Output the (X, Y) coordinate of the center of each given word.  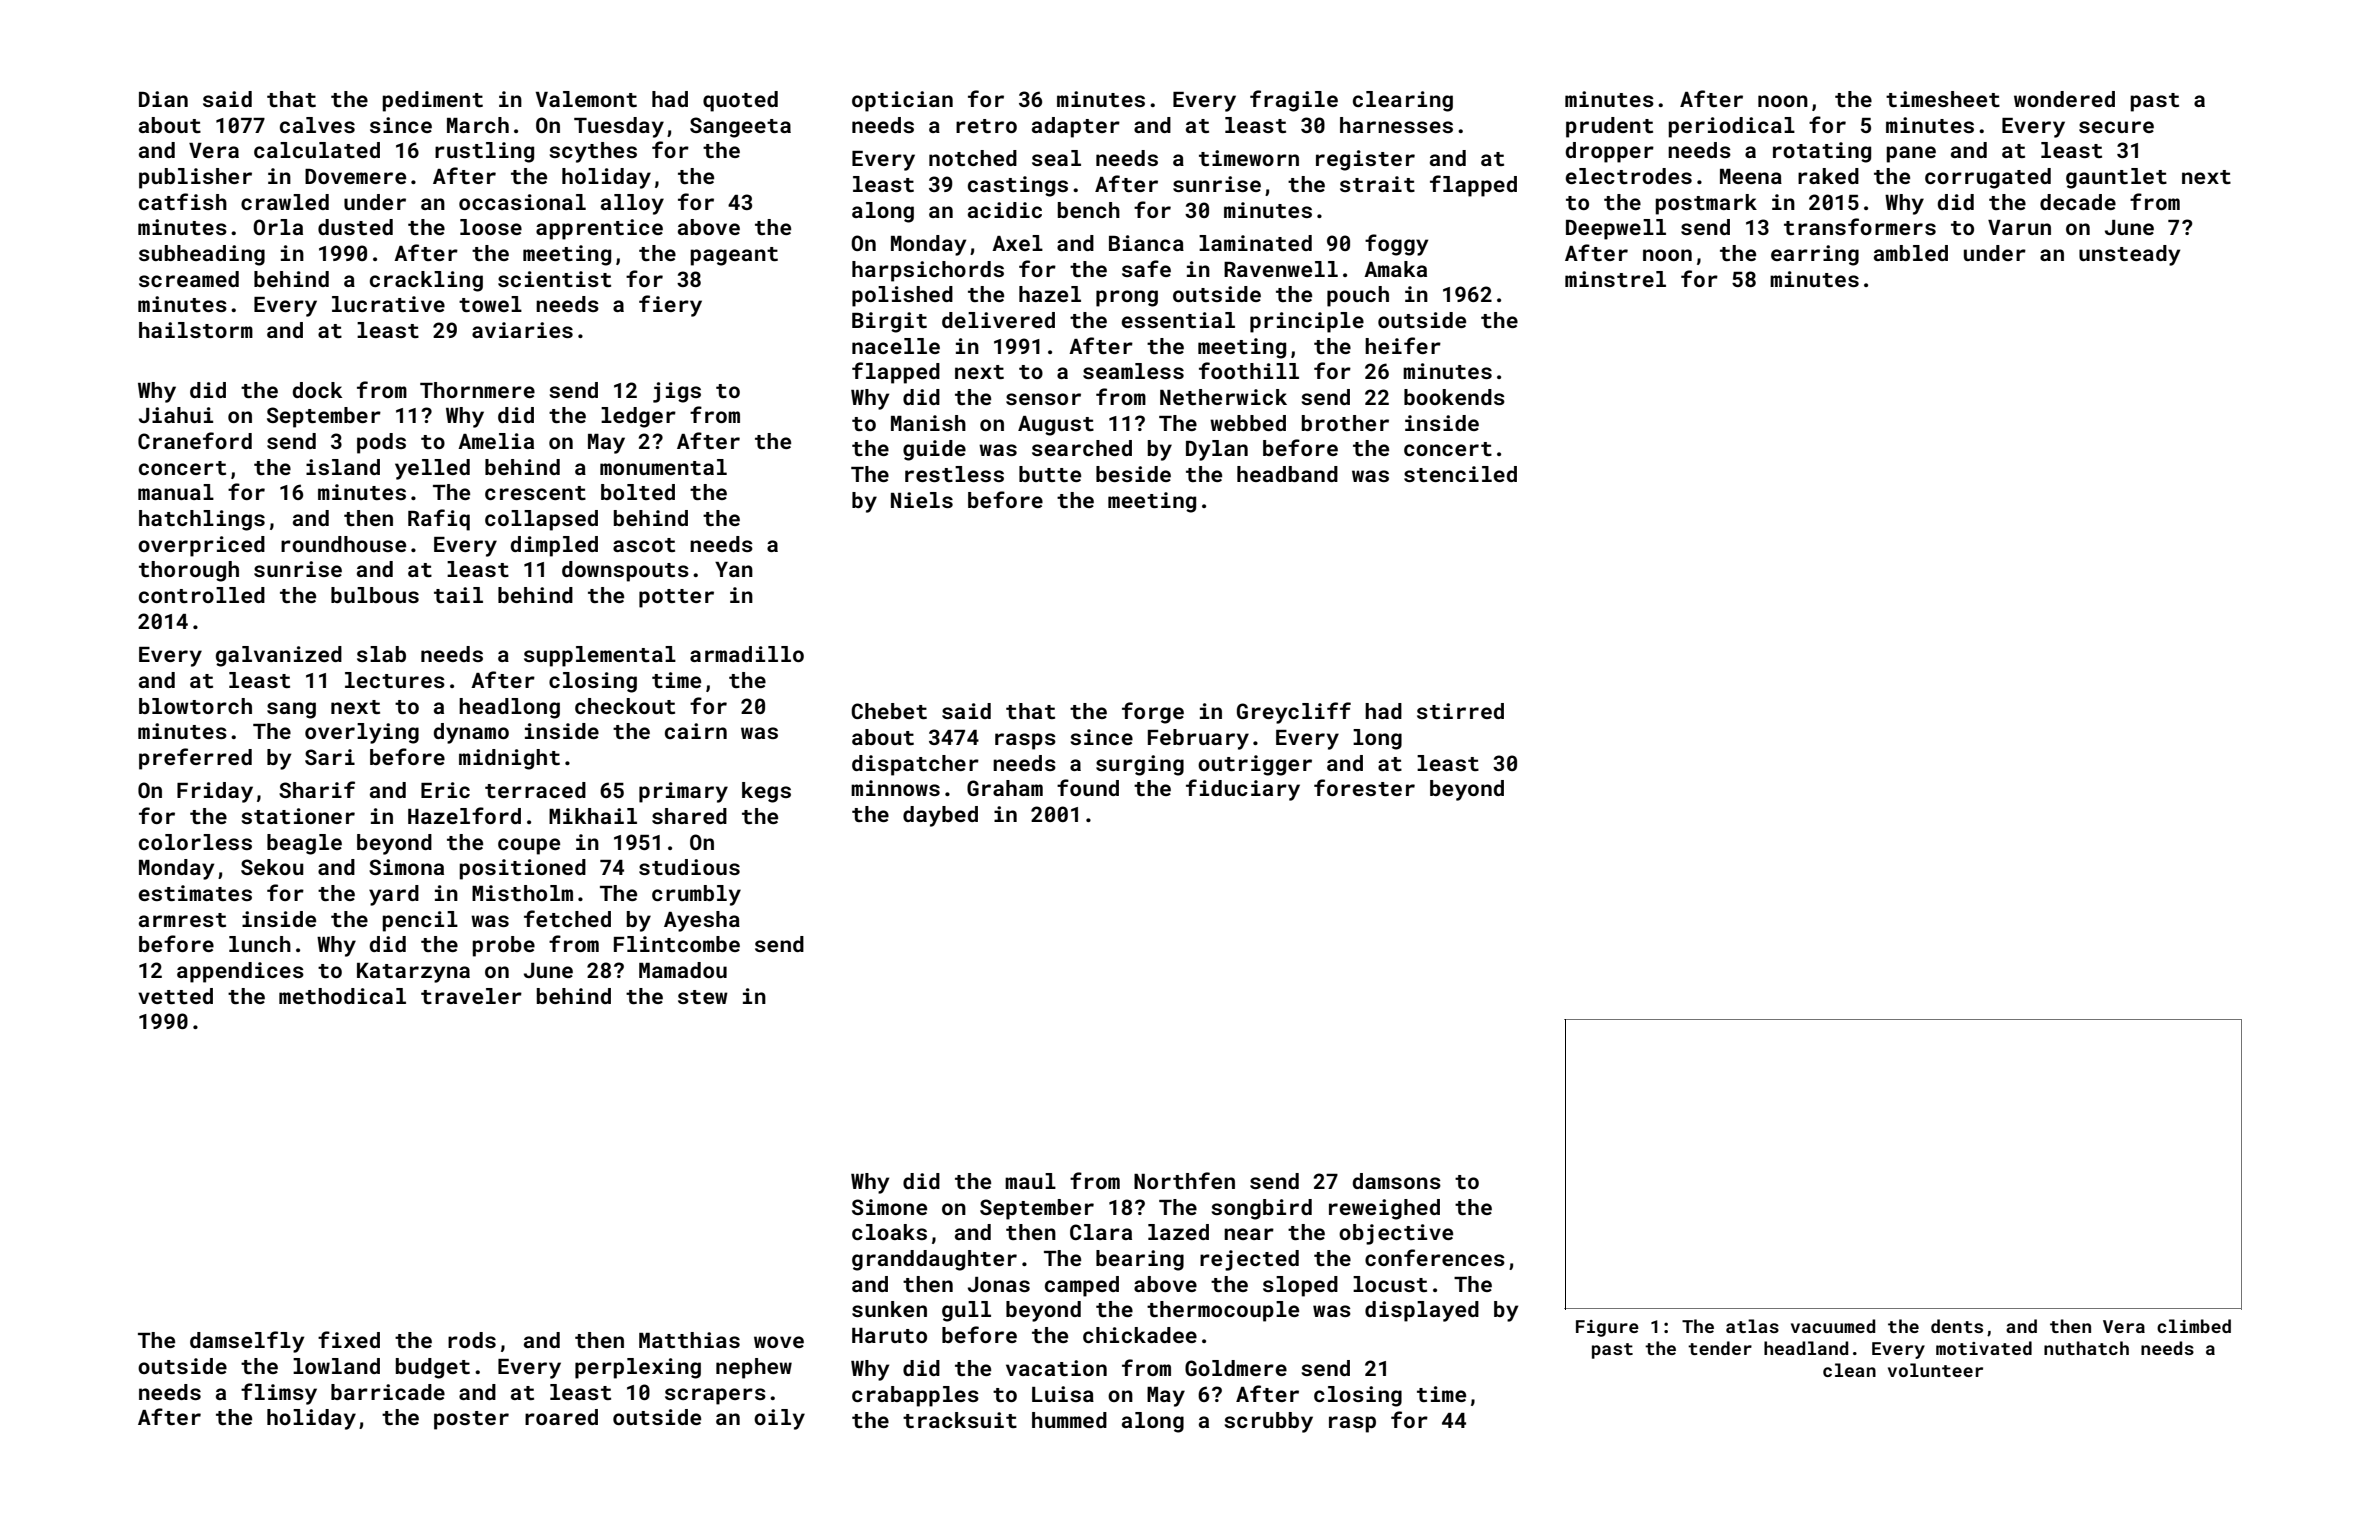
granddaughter (934, 1260)
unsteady (2129, 255)
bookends (1454, 397)
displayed (1422, 1311)
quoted (740, 101)
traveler (471, 996)
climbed (2194, 1326)
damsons (1396, 1181)
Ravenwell (1281, 269)
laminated (1255, 243)
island (343, 467)
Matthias (689, 1340)
